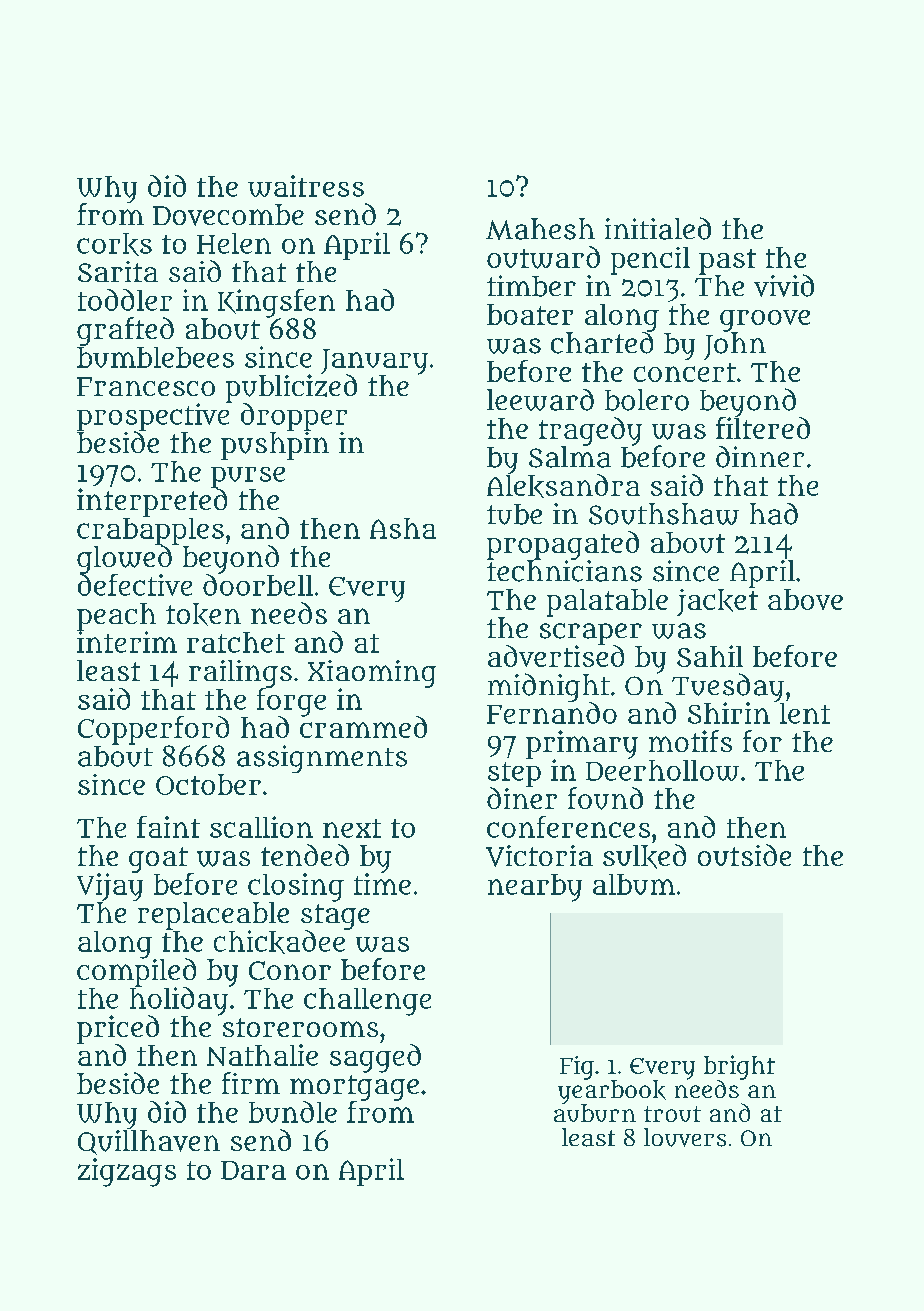  I want to click on next, so click(352, 828).
